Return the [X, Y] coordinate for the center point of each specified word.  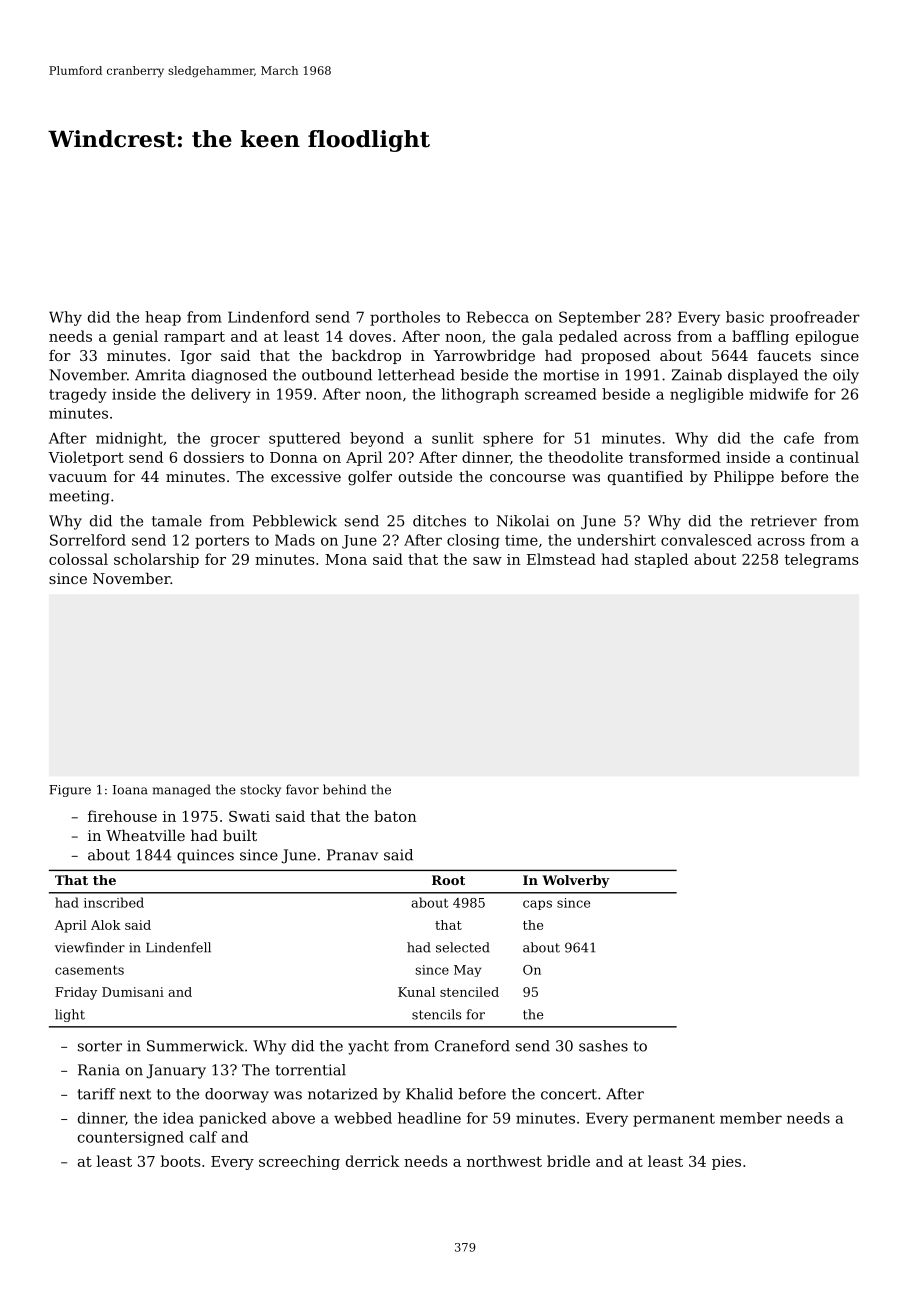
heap [163, 318]
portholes [405, 318]
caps [537, 905]
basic [745, 317]
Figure [70, 791]
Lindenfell [178, 947]
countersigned [131, 1138]
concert [569, 1094]
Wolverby [576, 881]
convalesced [706, 540]
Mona [346, 559]
